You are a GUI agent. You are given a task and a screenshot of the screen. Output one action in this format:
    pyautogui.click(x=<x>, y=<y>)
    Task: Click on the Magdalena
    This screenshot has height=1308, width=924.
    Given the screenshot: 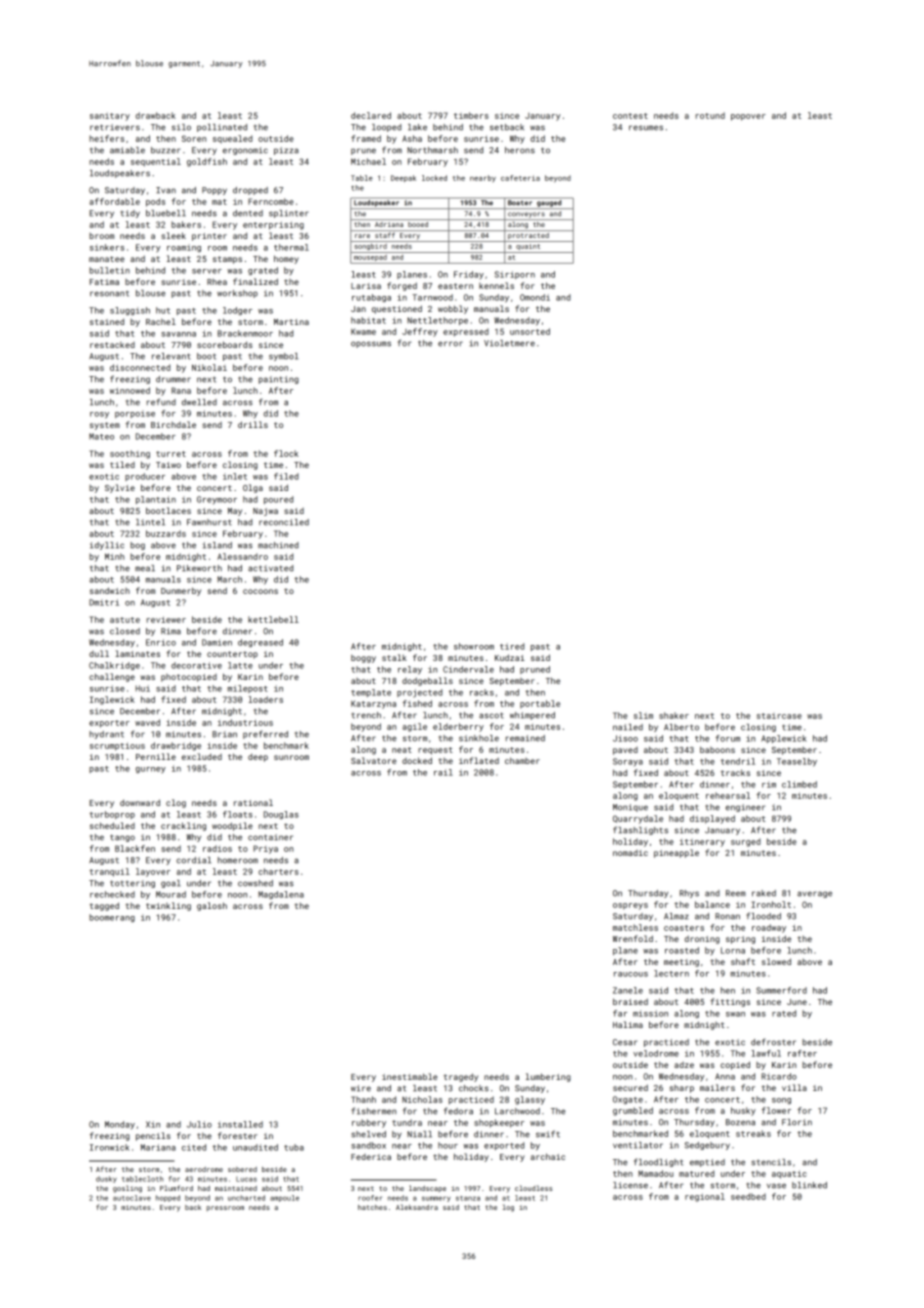 What is the action you would take?
    pyautogui.click(x=281, y=895)
